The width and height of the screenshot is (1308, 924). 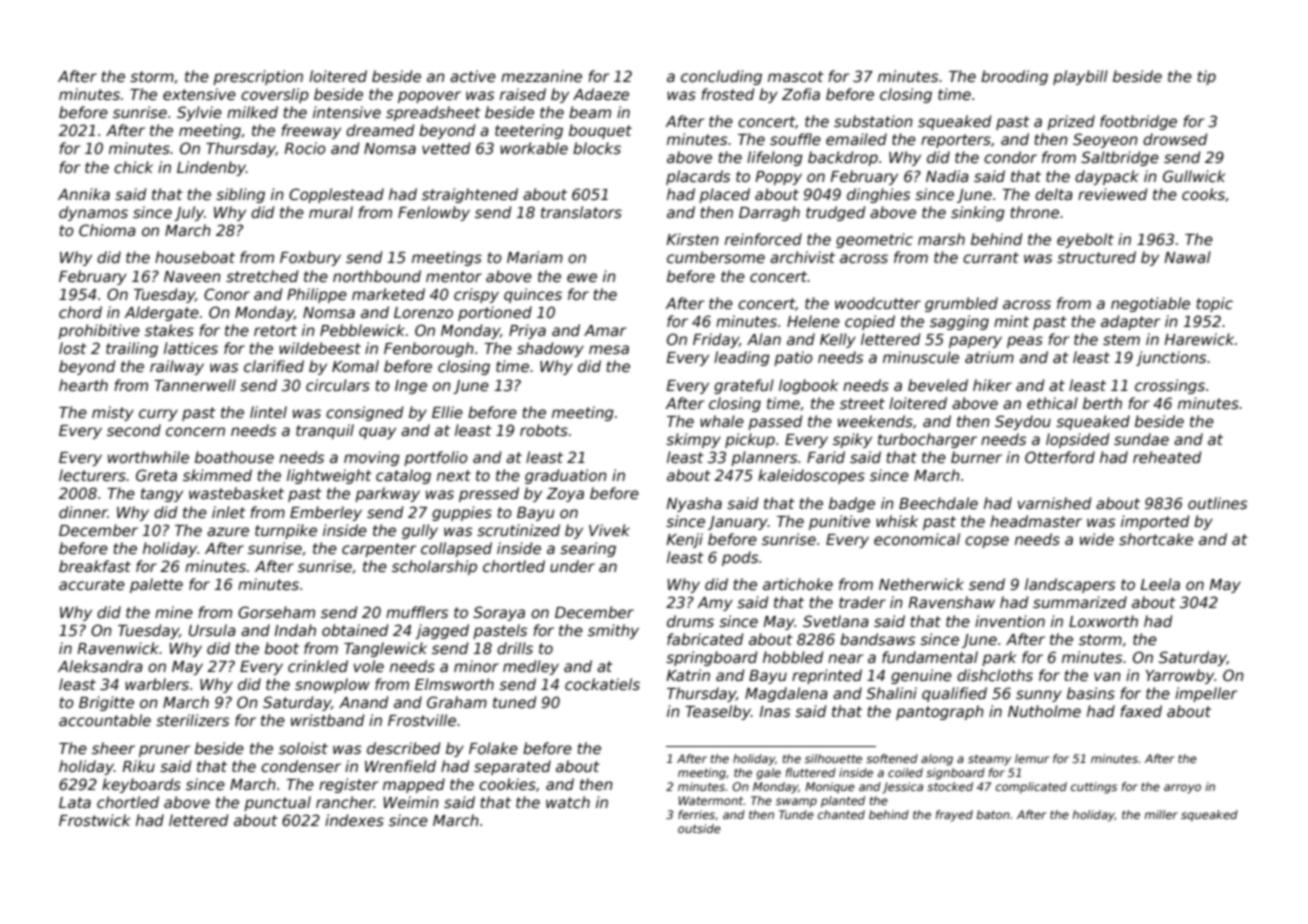 What do you see at coordinates (959, 322) in the screenshot?
I see `sagging` at bounding box center [959, 322].
